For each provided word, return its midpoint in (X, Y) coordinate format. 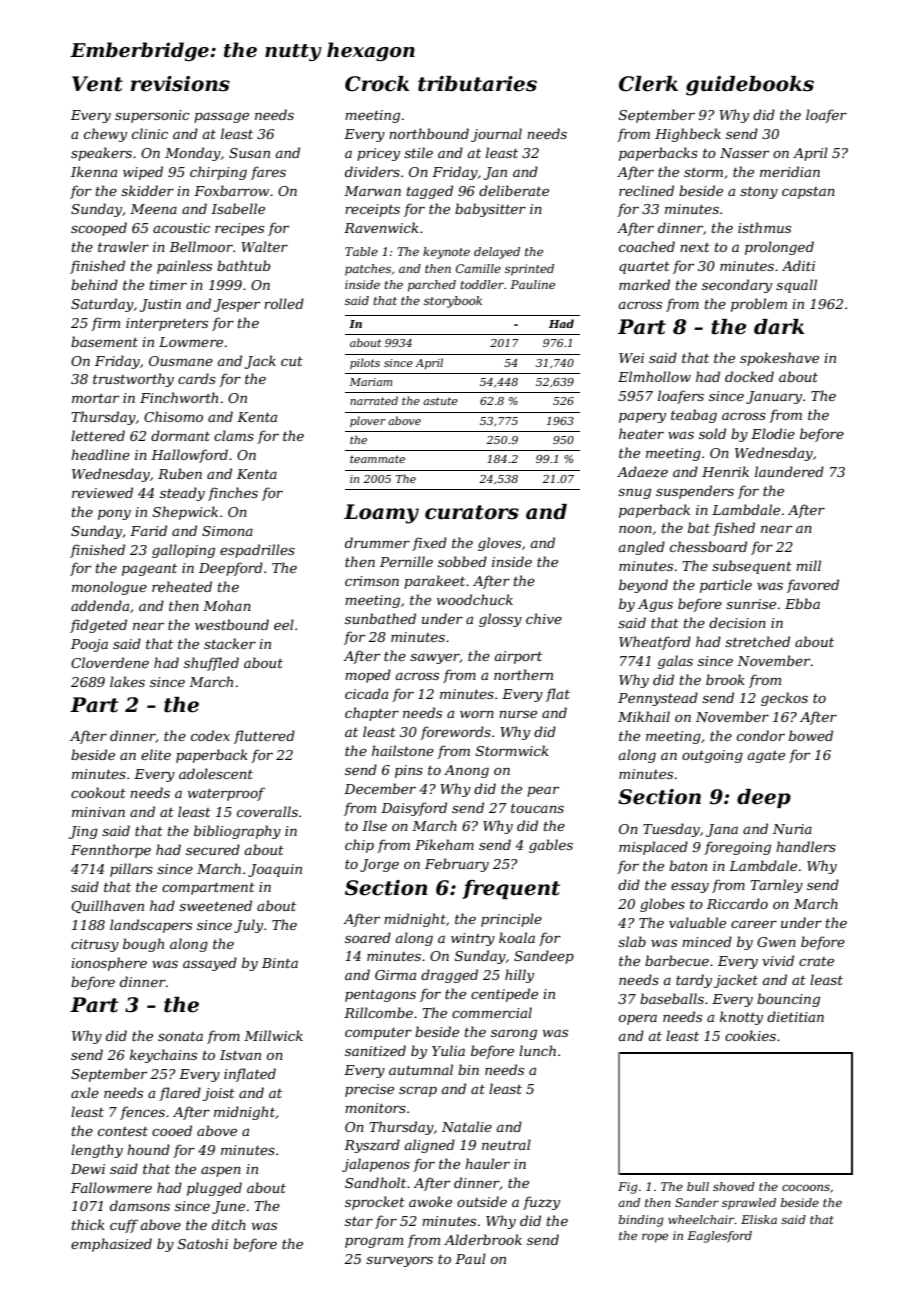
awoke (430, 1201)
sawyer (435, 658)
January (774, 397)
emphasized (111, 1245)
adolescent (216, 773)
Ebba (802, 603)
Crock (377, 84)
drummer (377, 542)
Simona (227, 531)
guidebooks (750, 86)
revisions (180, 84)
